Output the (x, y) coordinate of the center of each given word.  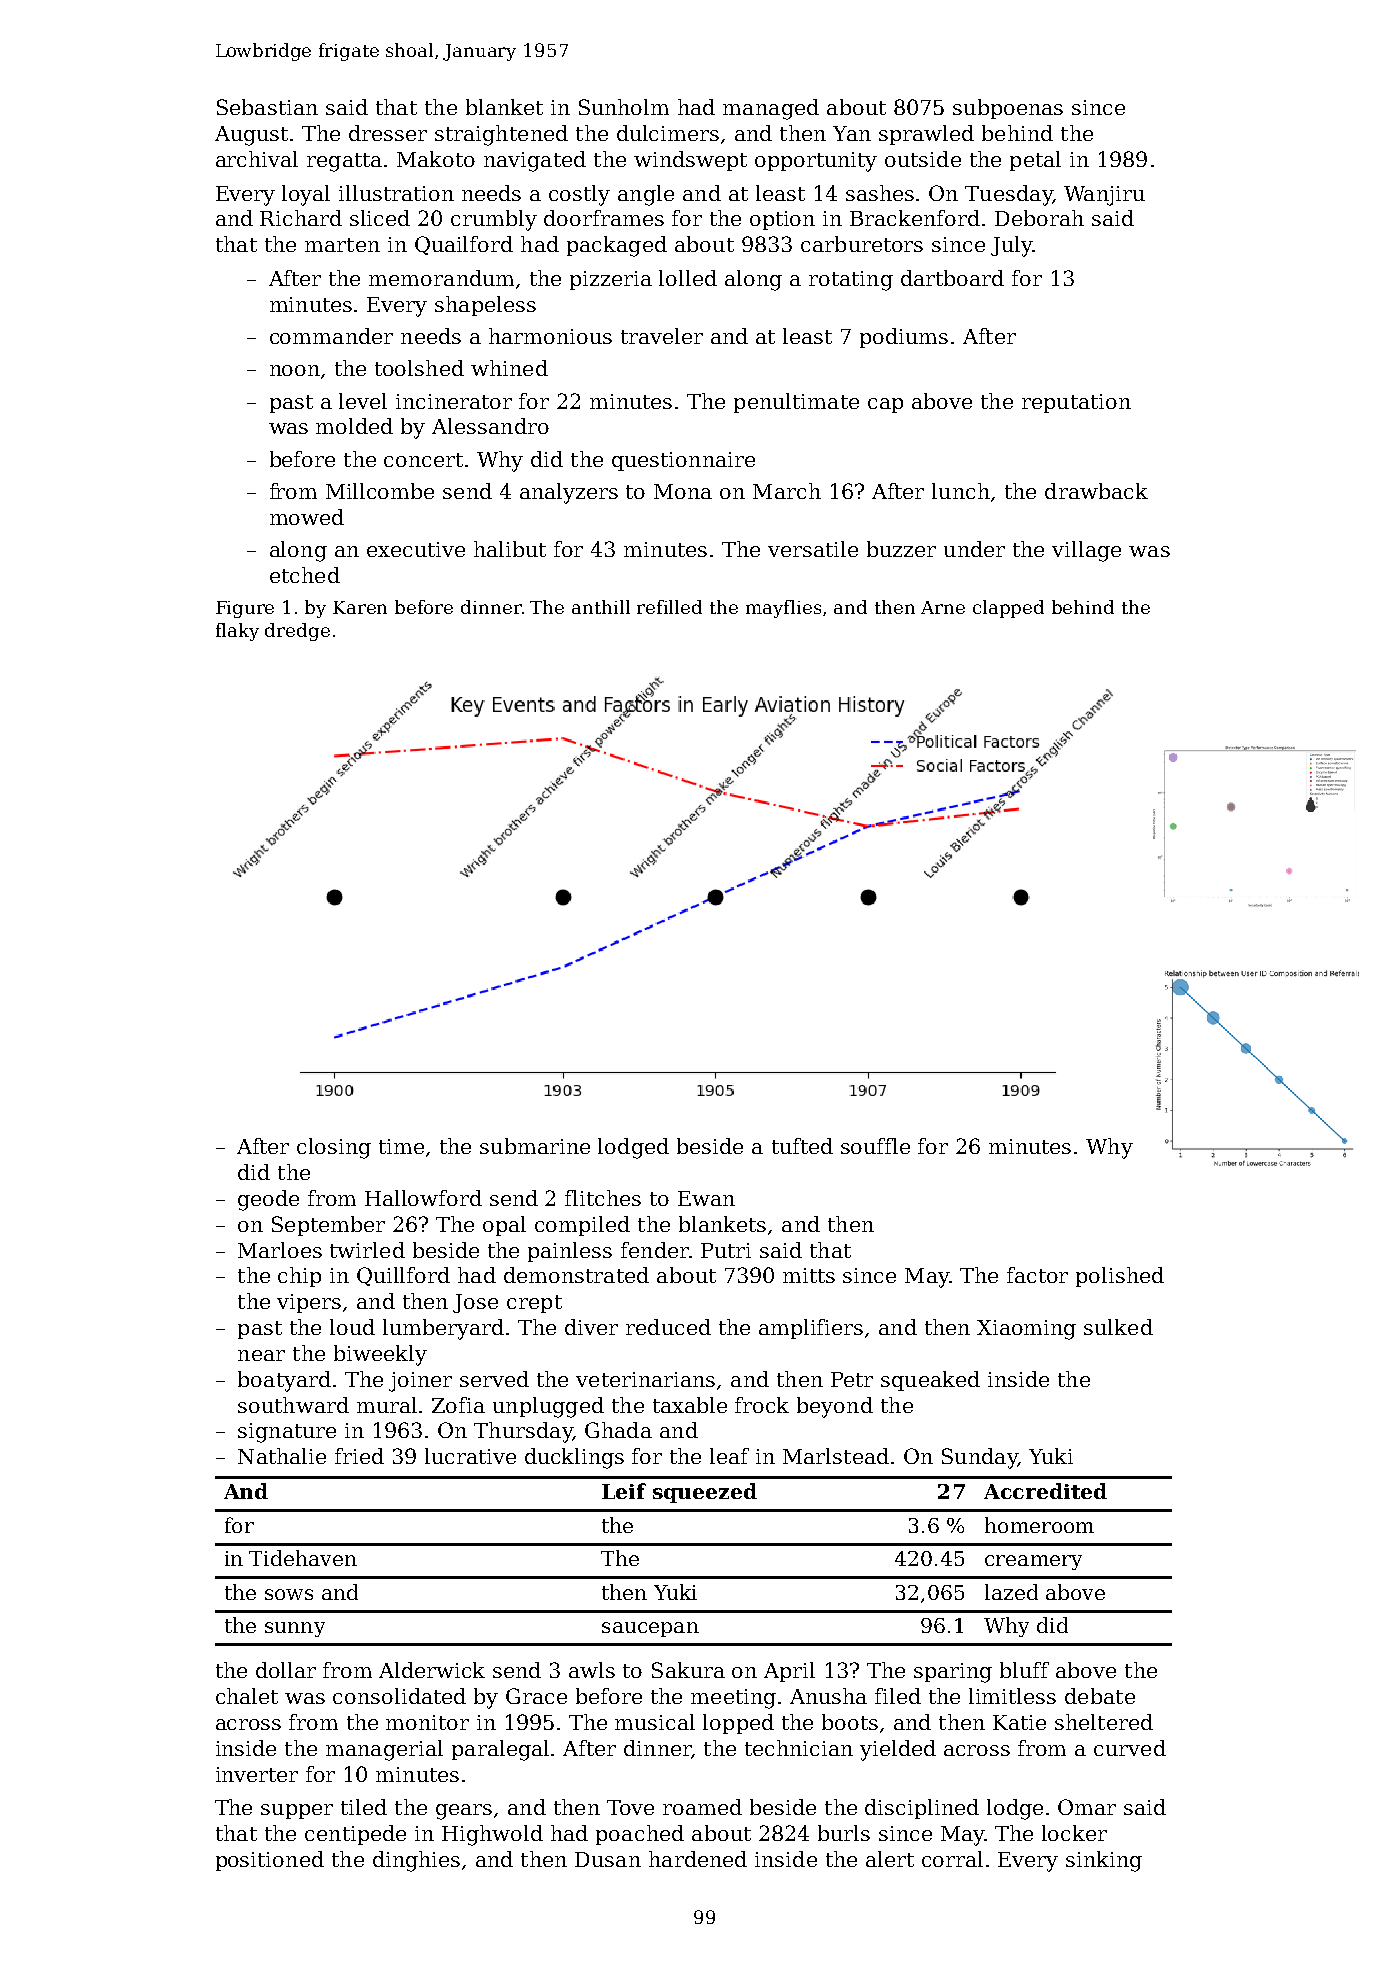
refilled (669, 607)
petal (1035, 161)
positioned (270, 1861)
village (1086, 551)
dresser (388, 133)
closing (334, 1148)
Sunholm (624, 107)
